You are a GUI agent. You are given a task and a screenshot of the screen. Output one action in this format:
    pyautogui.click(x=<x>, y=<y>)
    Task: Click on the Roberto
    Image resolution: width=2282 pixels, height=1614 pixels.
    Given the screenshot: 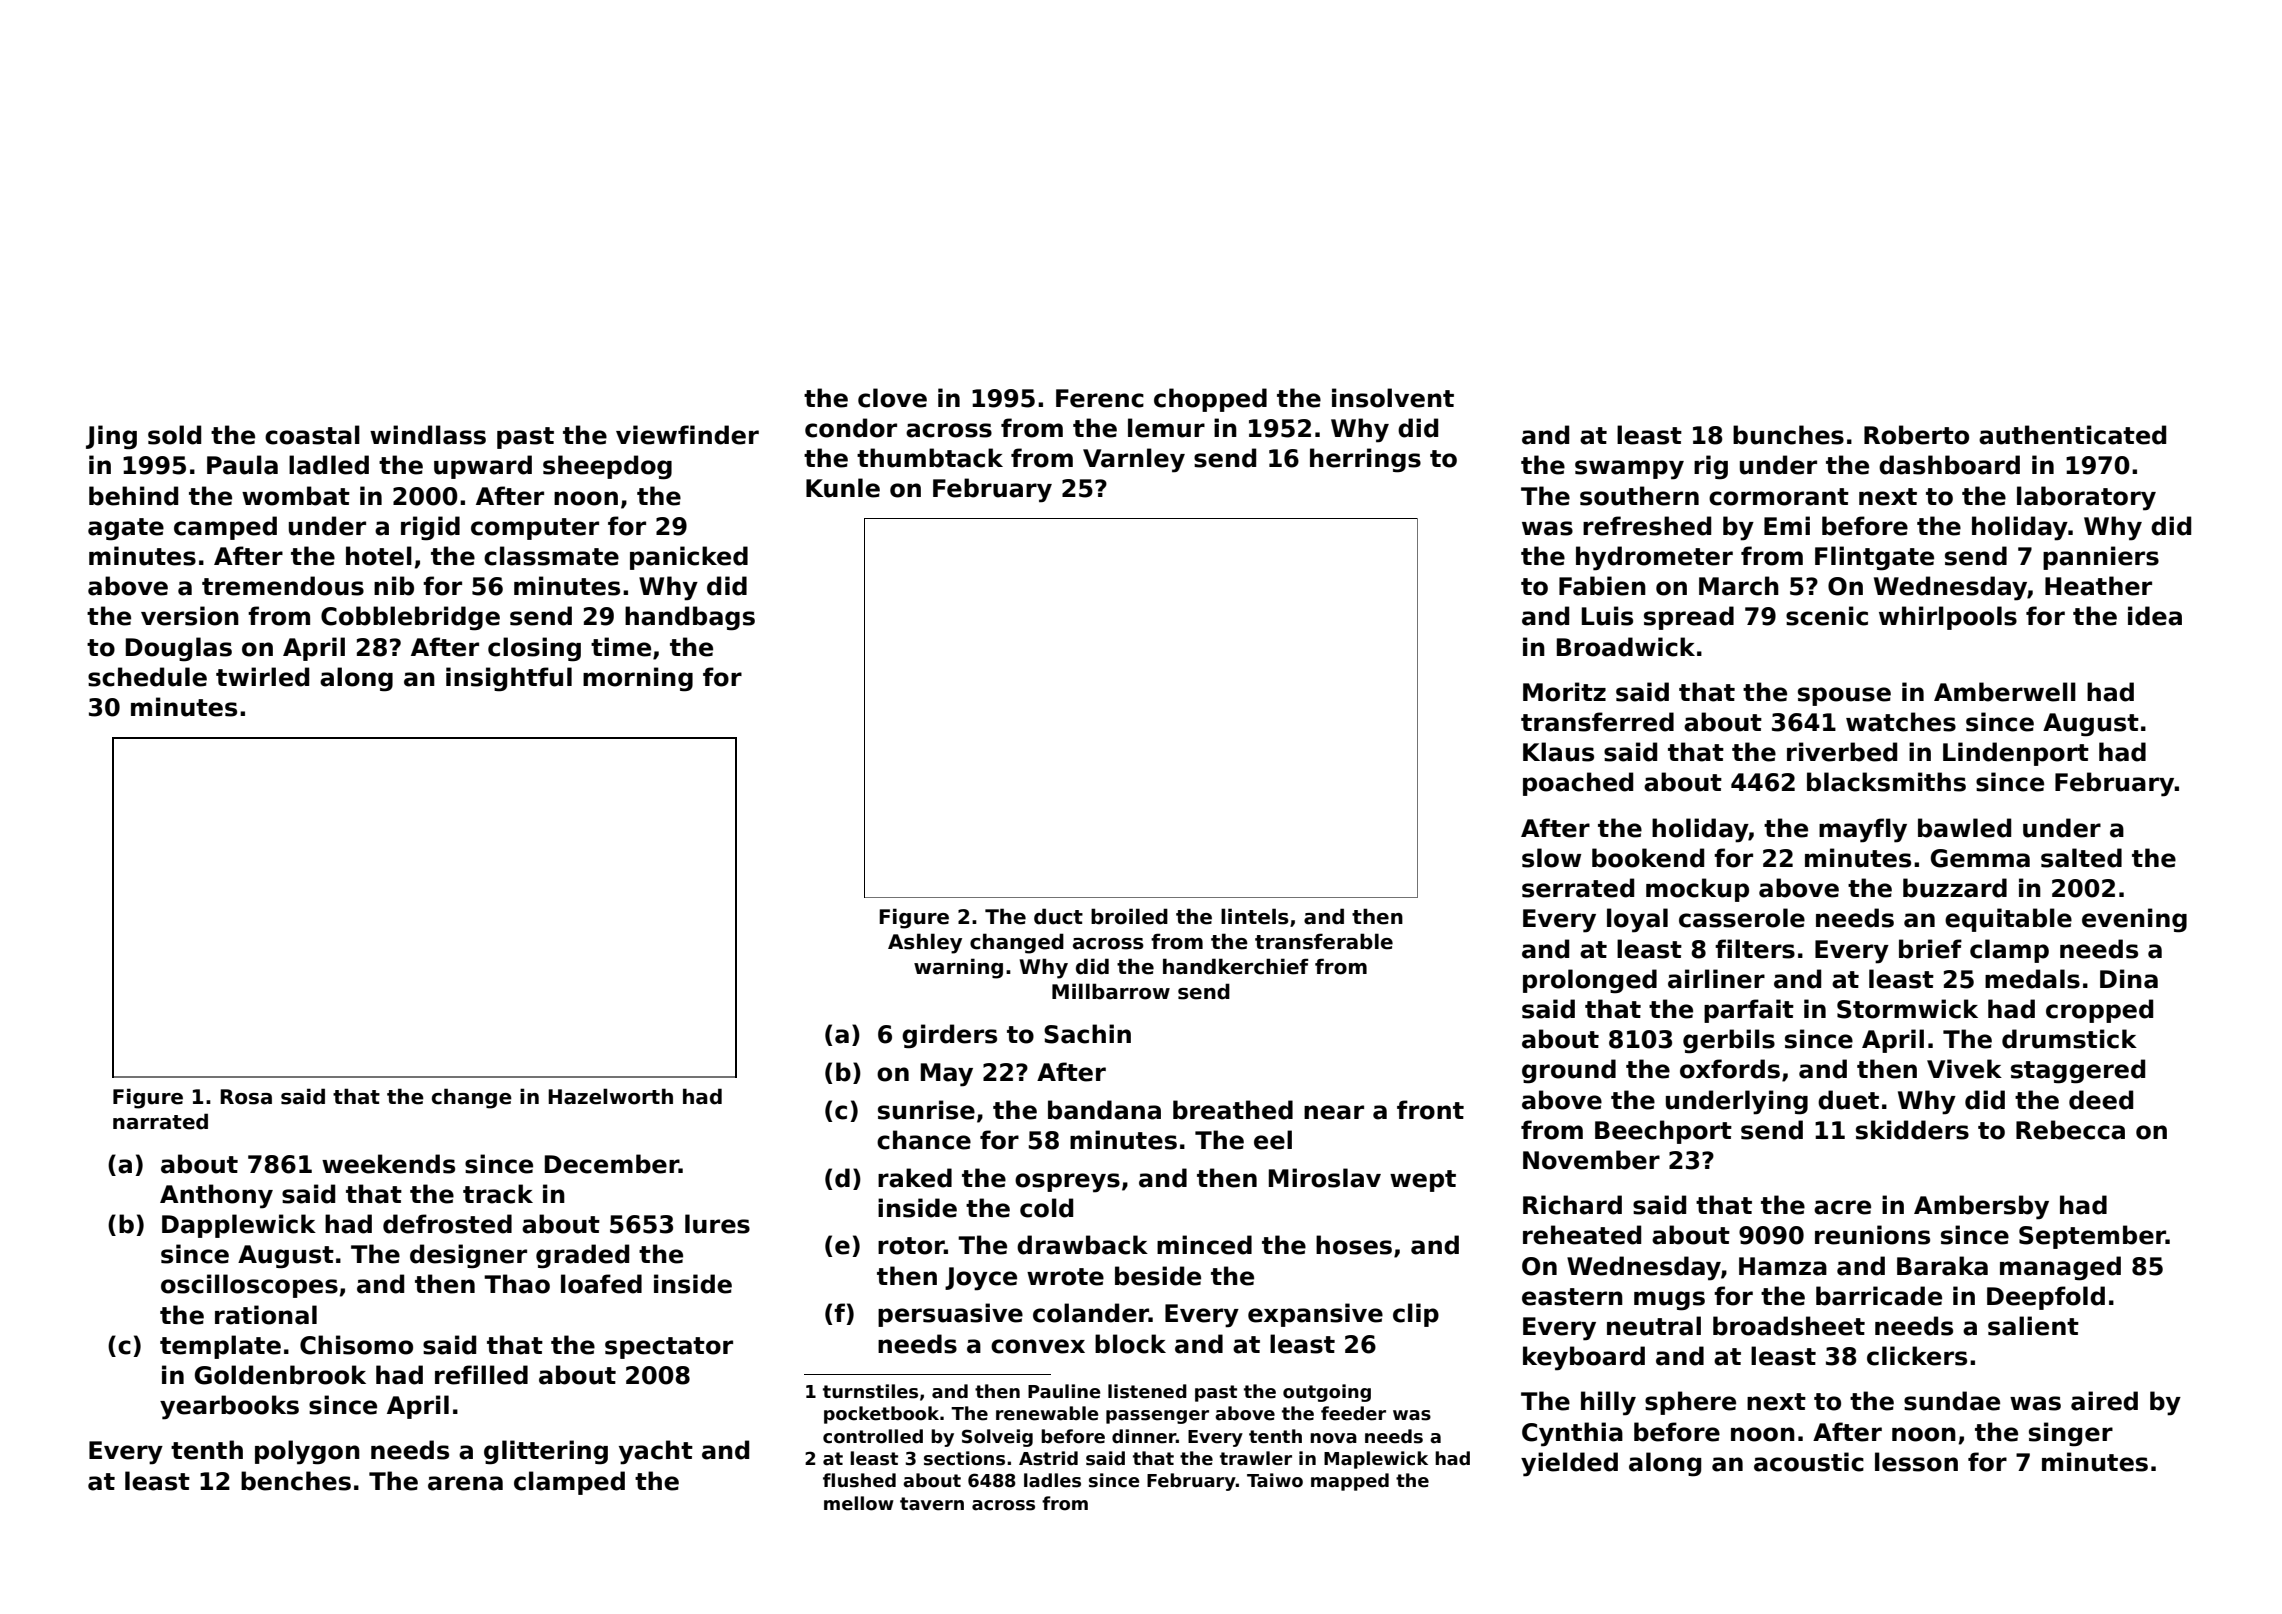 What is the action you would take?
    pyautogui.click(x=1916, y=435)
